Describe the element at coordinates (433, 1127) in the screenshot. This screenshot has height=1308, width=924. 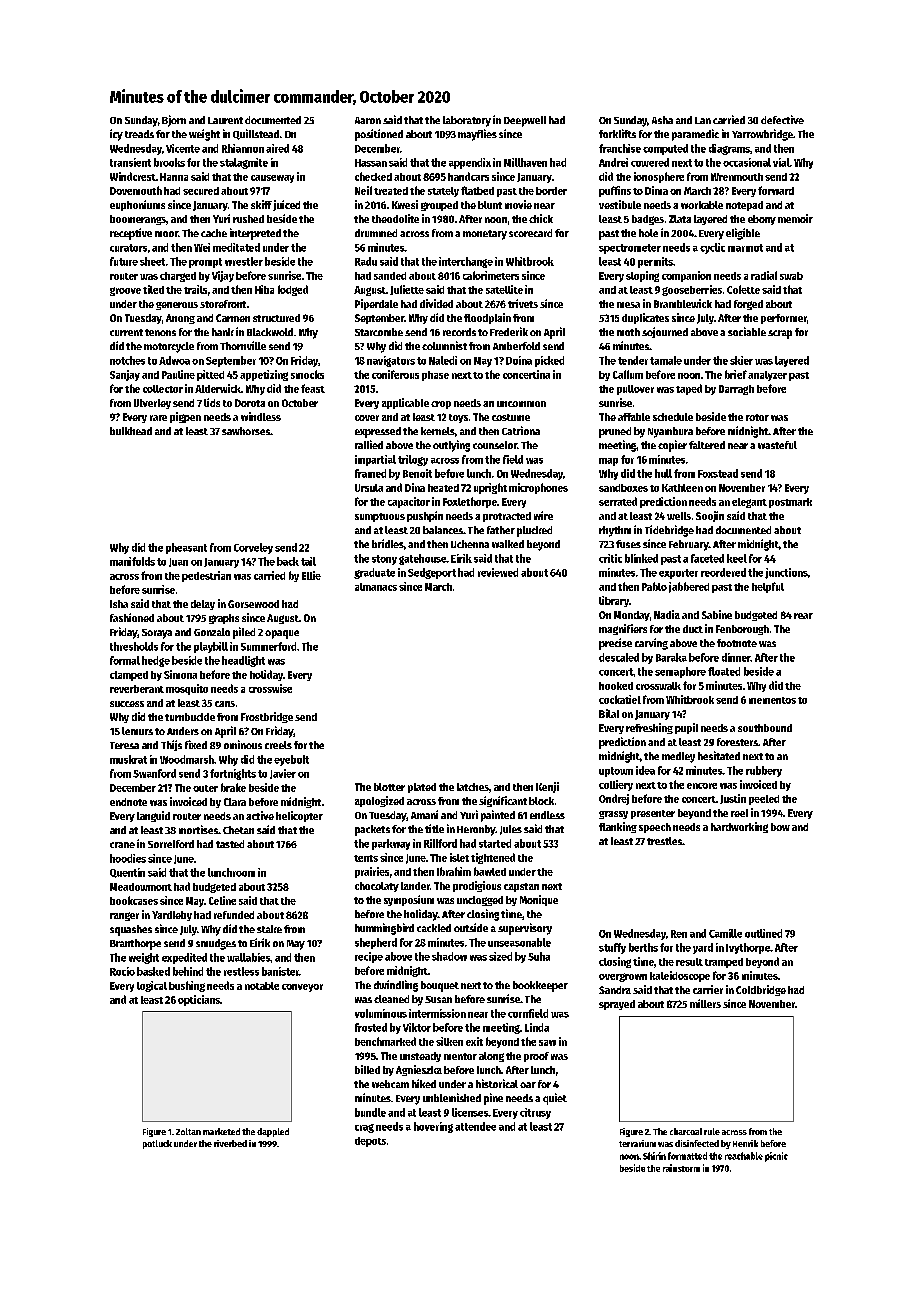
I see `hovering` at that location.
